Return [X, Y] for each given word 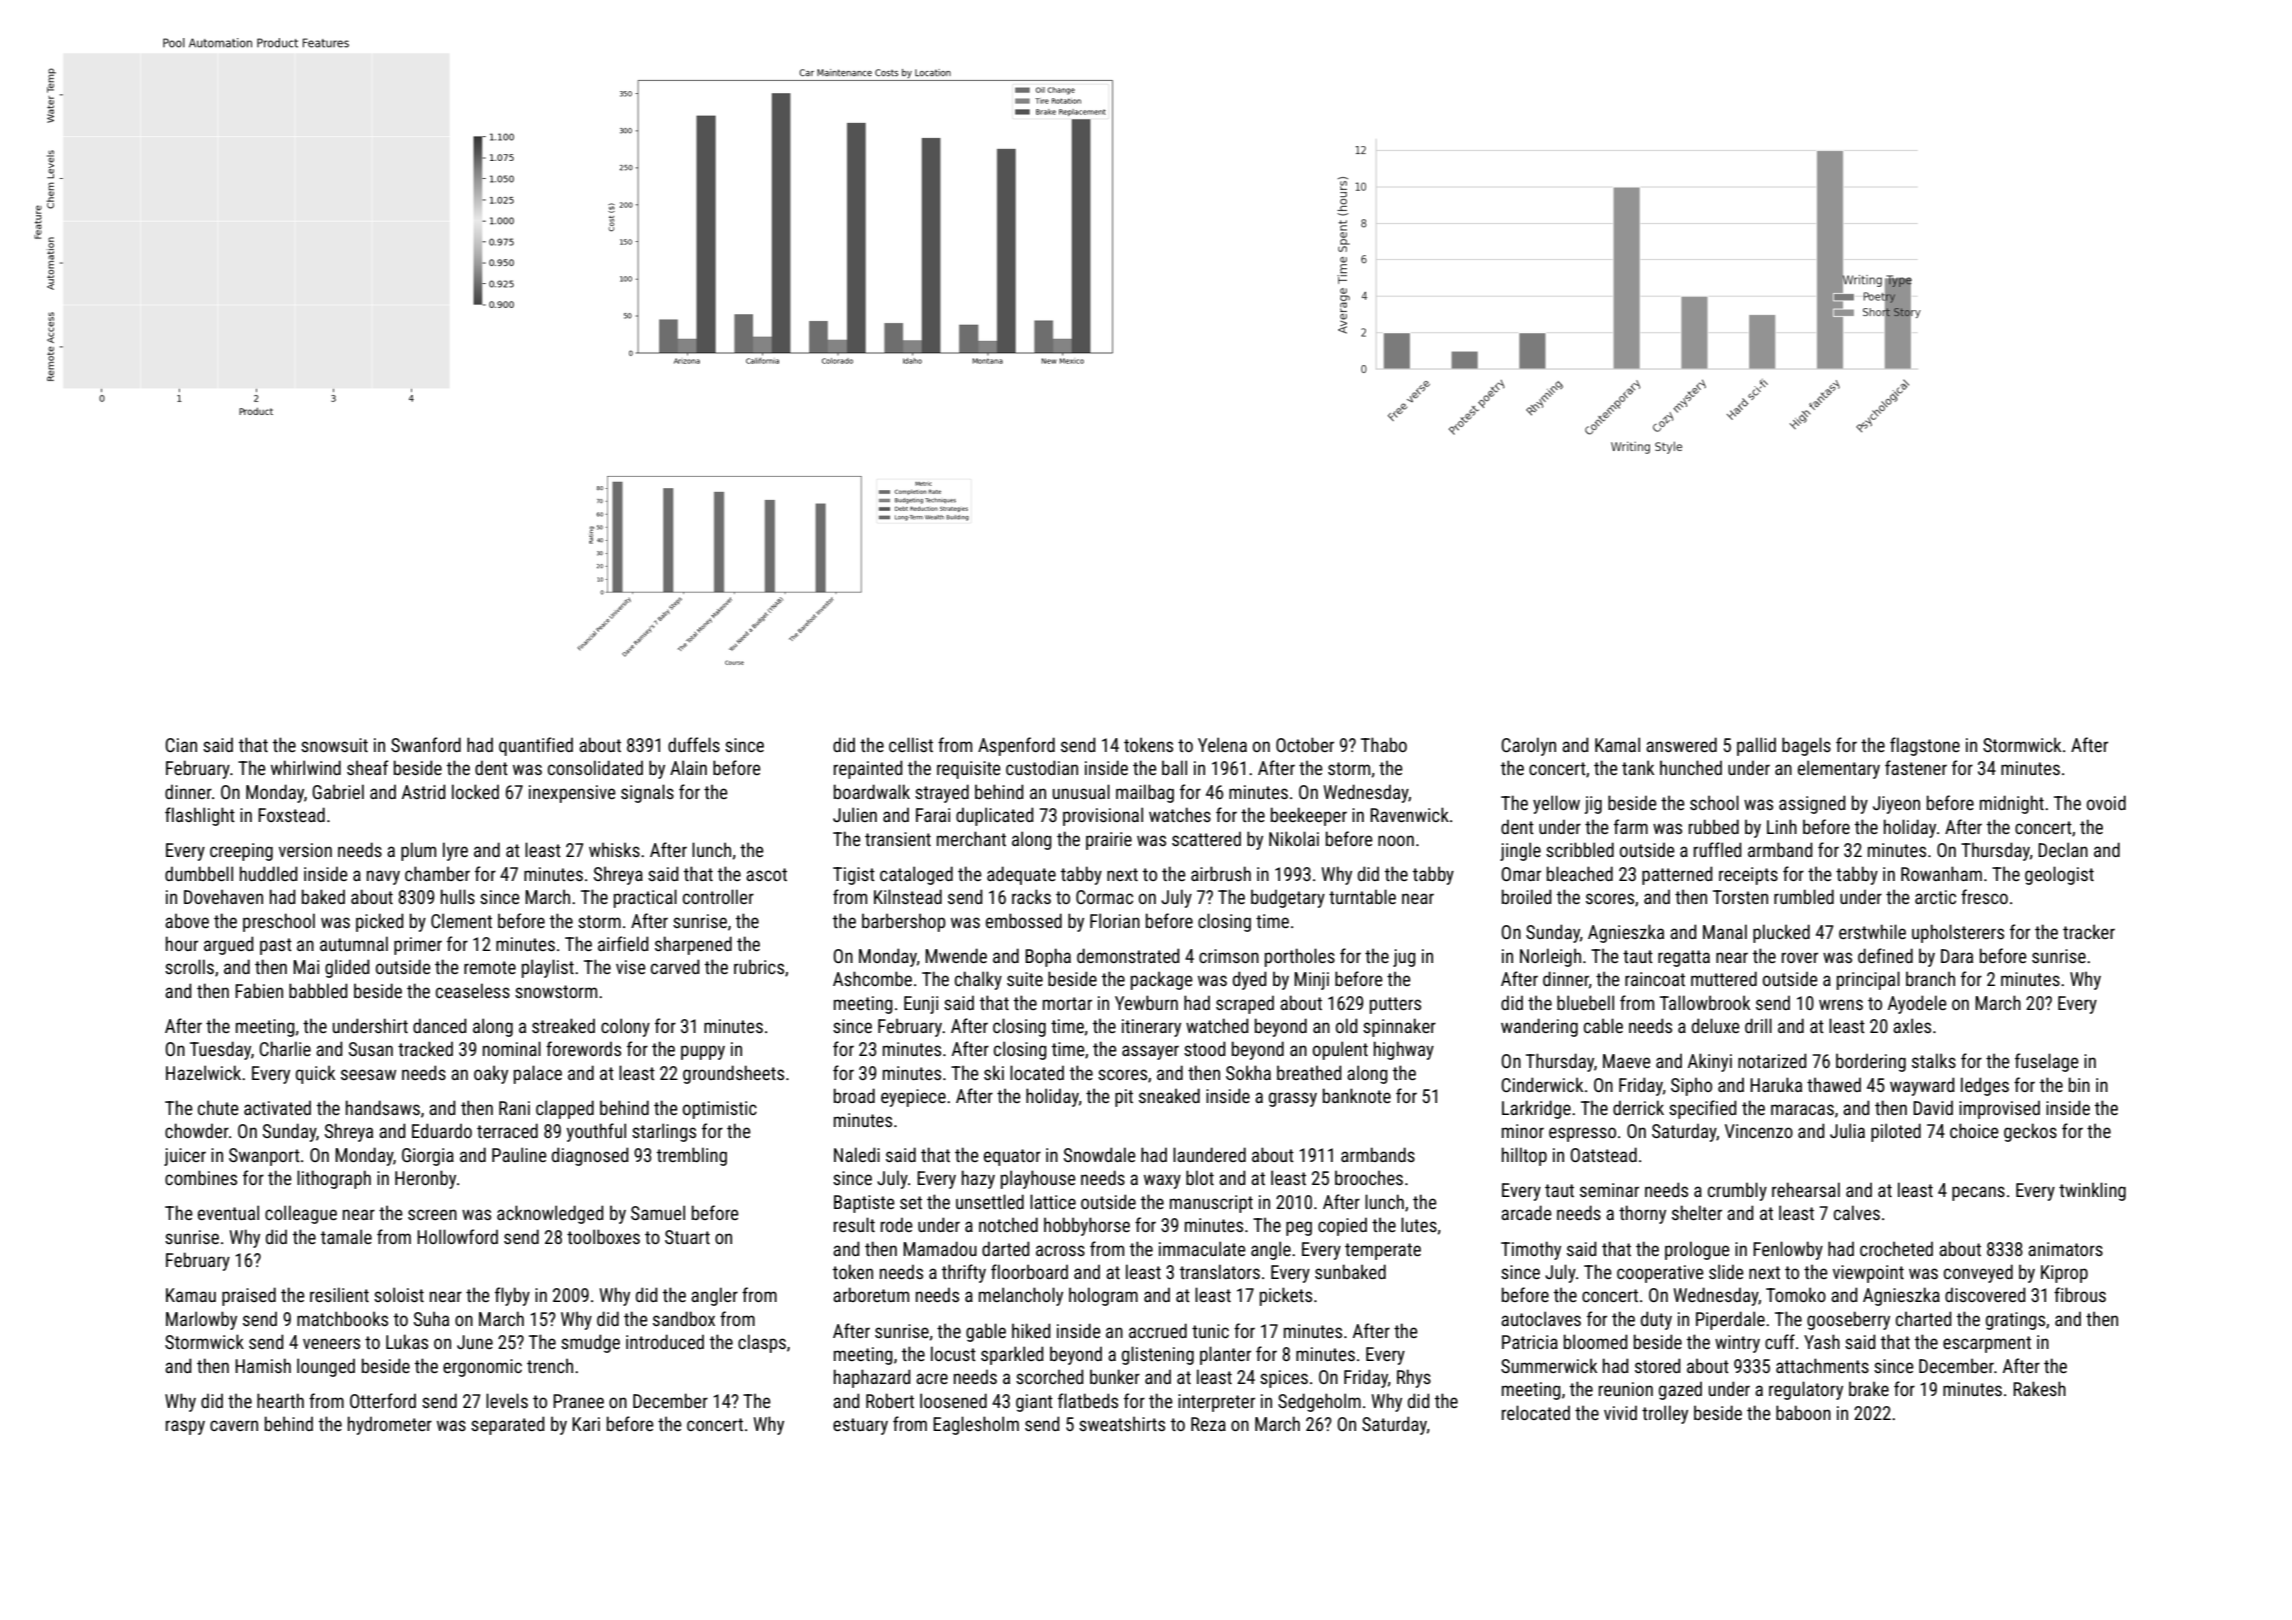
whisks [614, 849]
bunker [1115, 1376]
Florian [1115, 920]
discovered [1985, 1294]
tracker [2089, 931]
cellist [911, 744]
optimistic [720, 1110]
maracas [1802, 1109]
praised [249, 1296]
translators [1220, 1271]
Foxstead [291, 814]
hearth [280, 1400]
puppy [703, 1052]
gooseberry [1848, 1320]
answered [1681, 744]
